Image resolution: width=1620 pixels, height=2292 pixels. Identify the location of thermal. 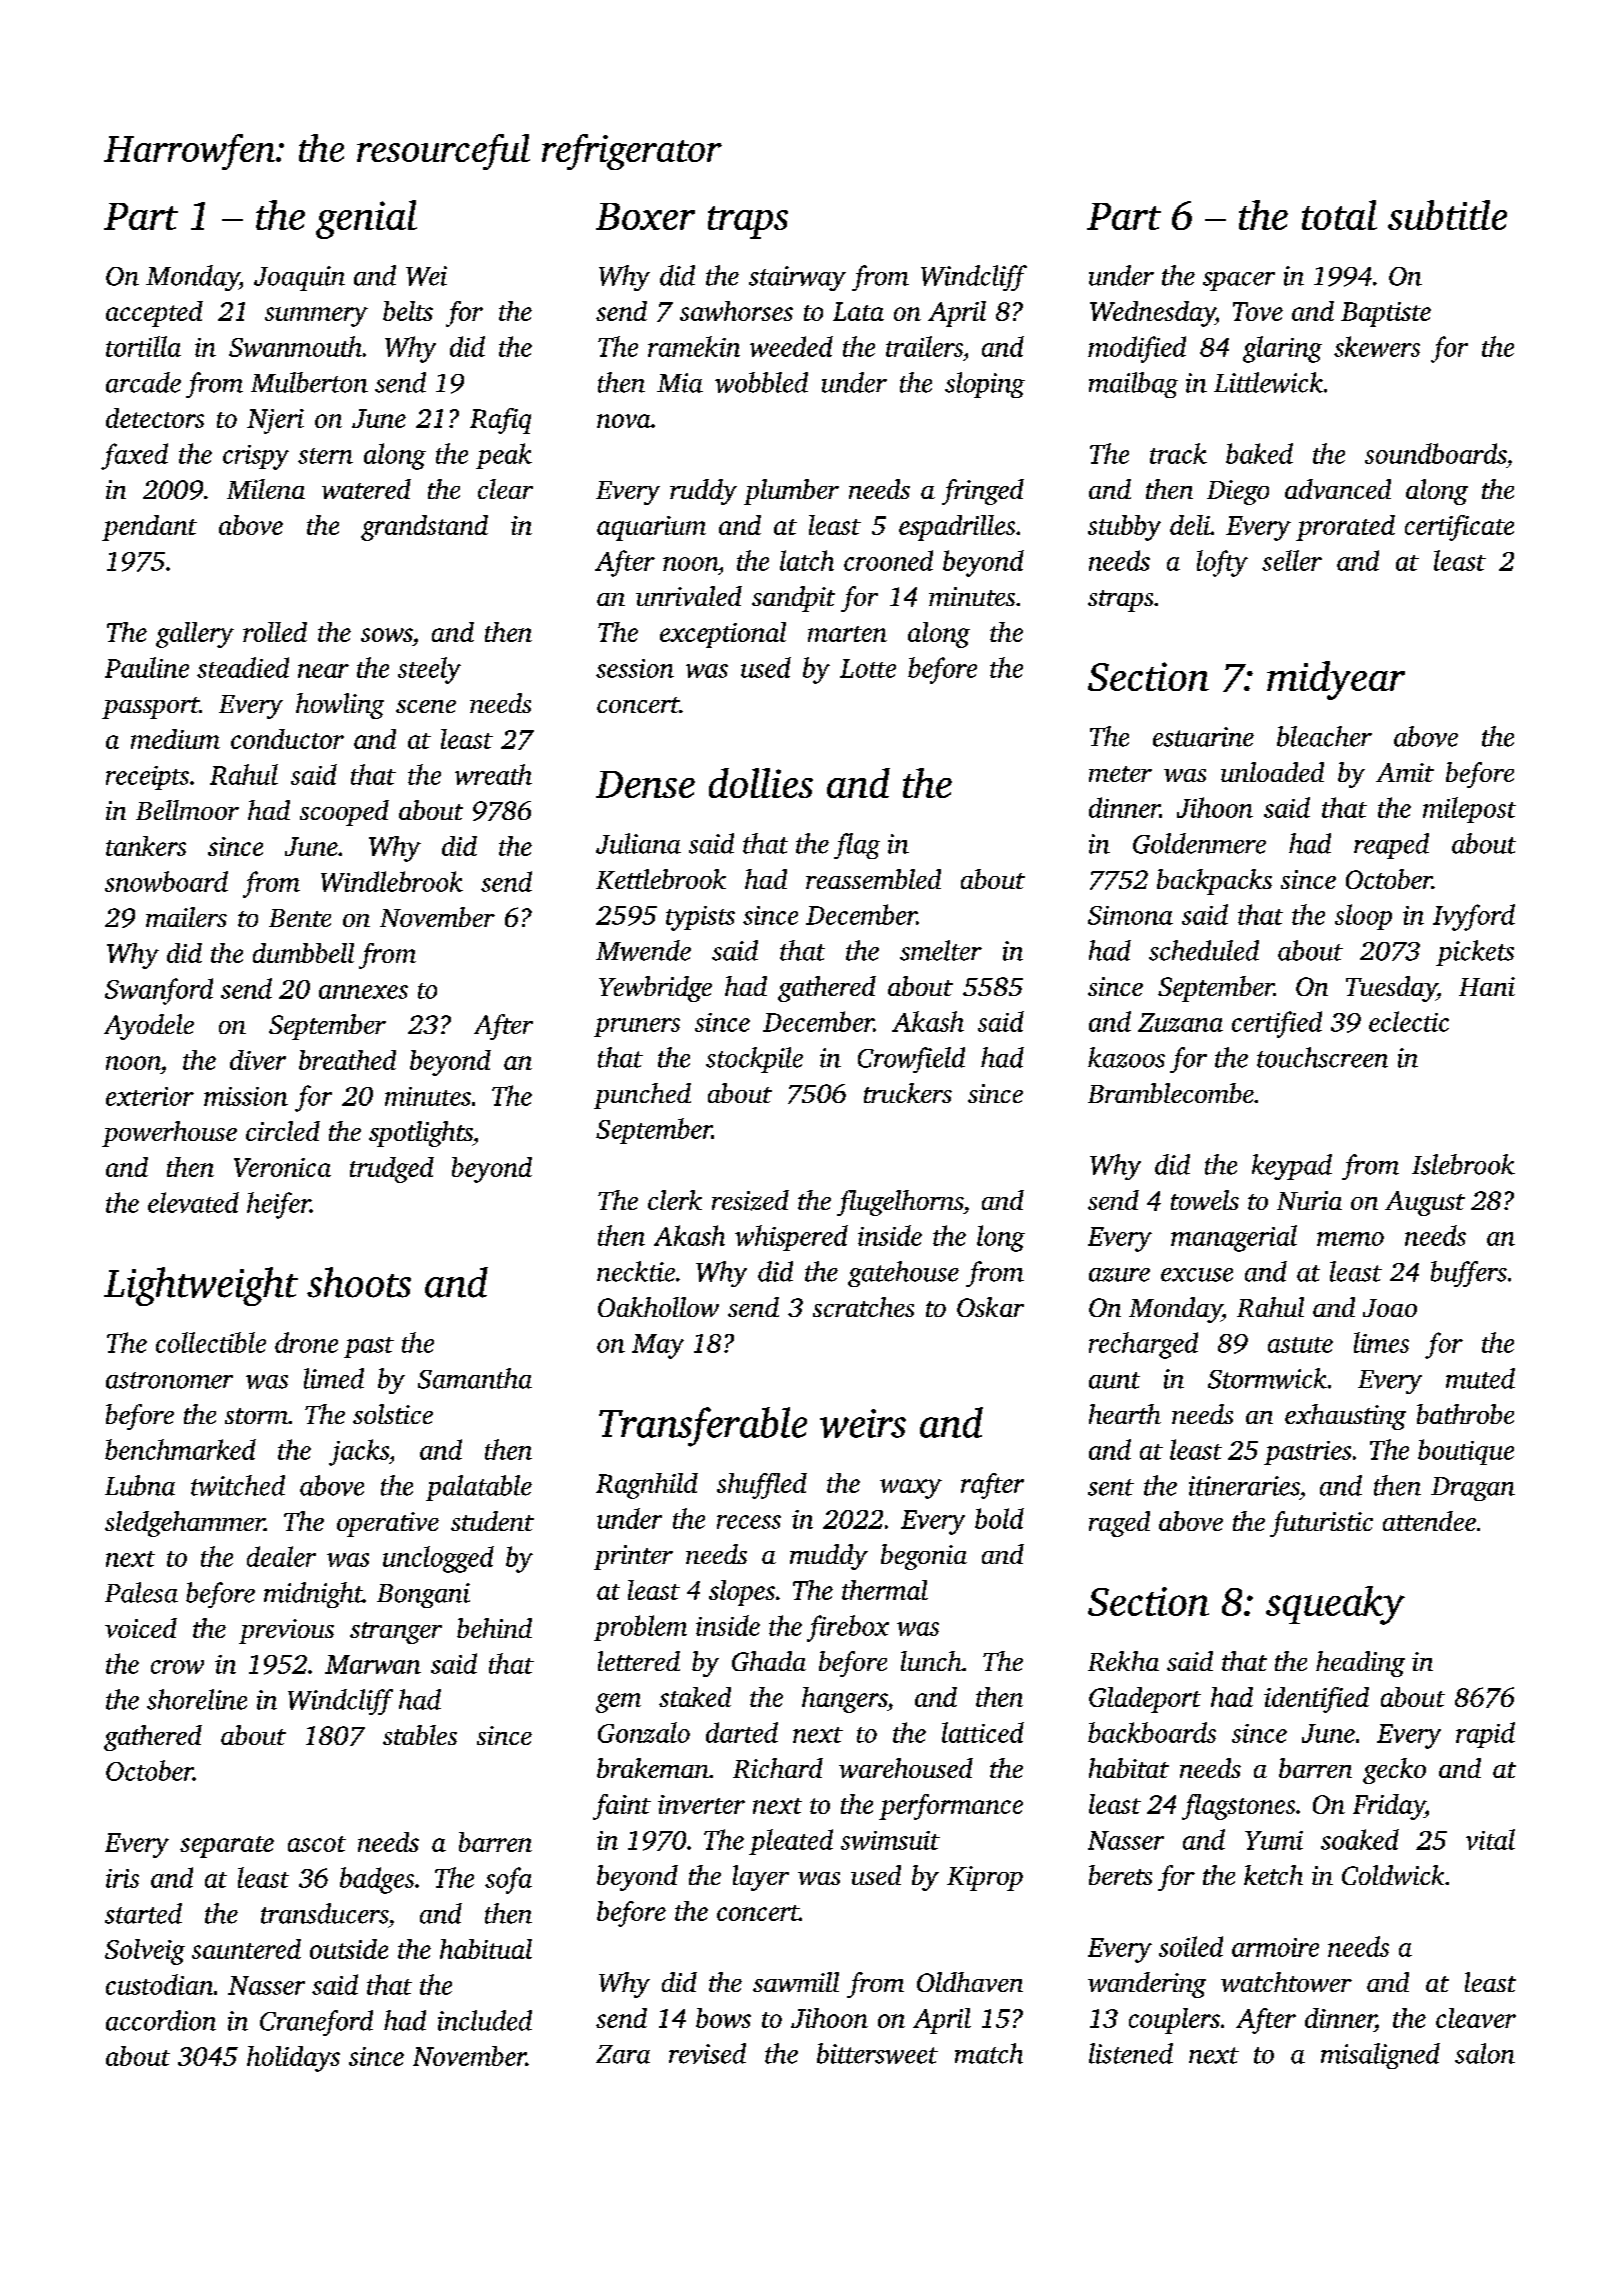
(885, 1590).
